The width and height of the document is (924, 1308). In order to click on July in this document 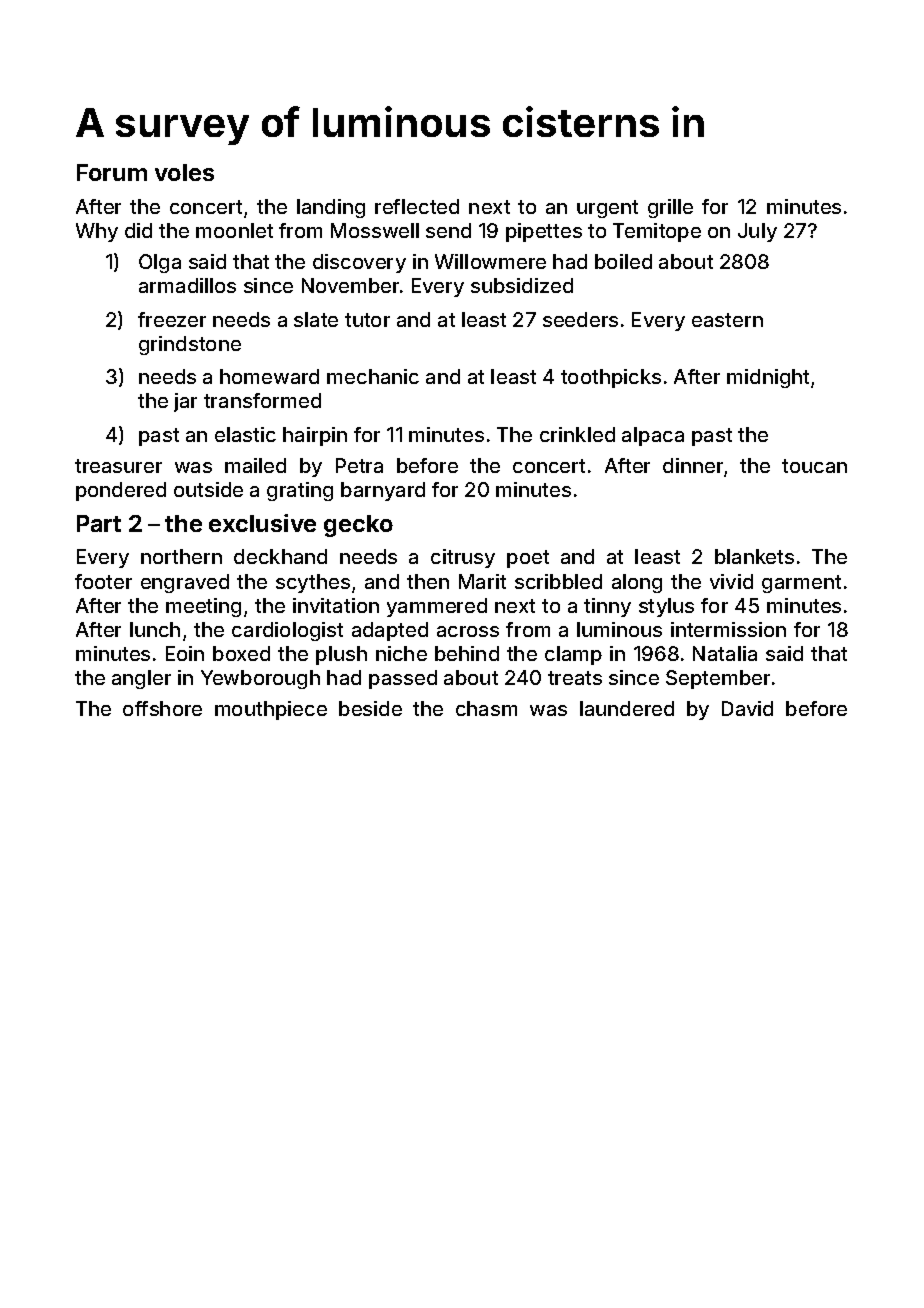, I will do `click(757, 232)`.
